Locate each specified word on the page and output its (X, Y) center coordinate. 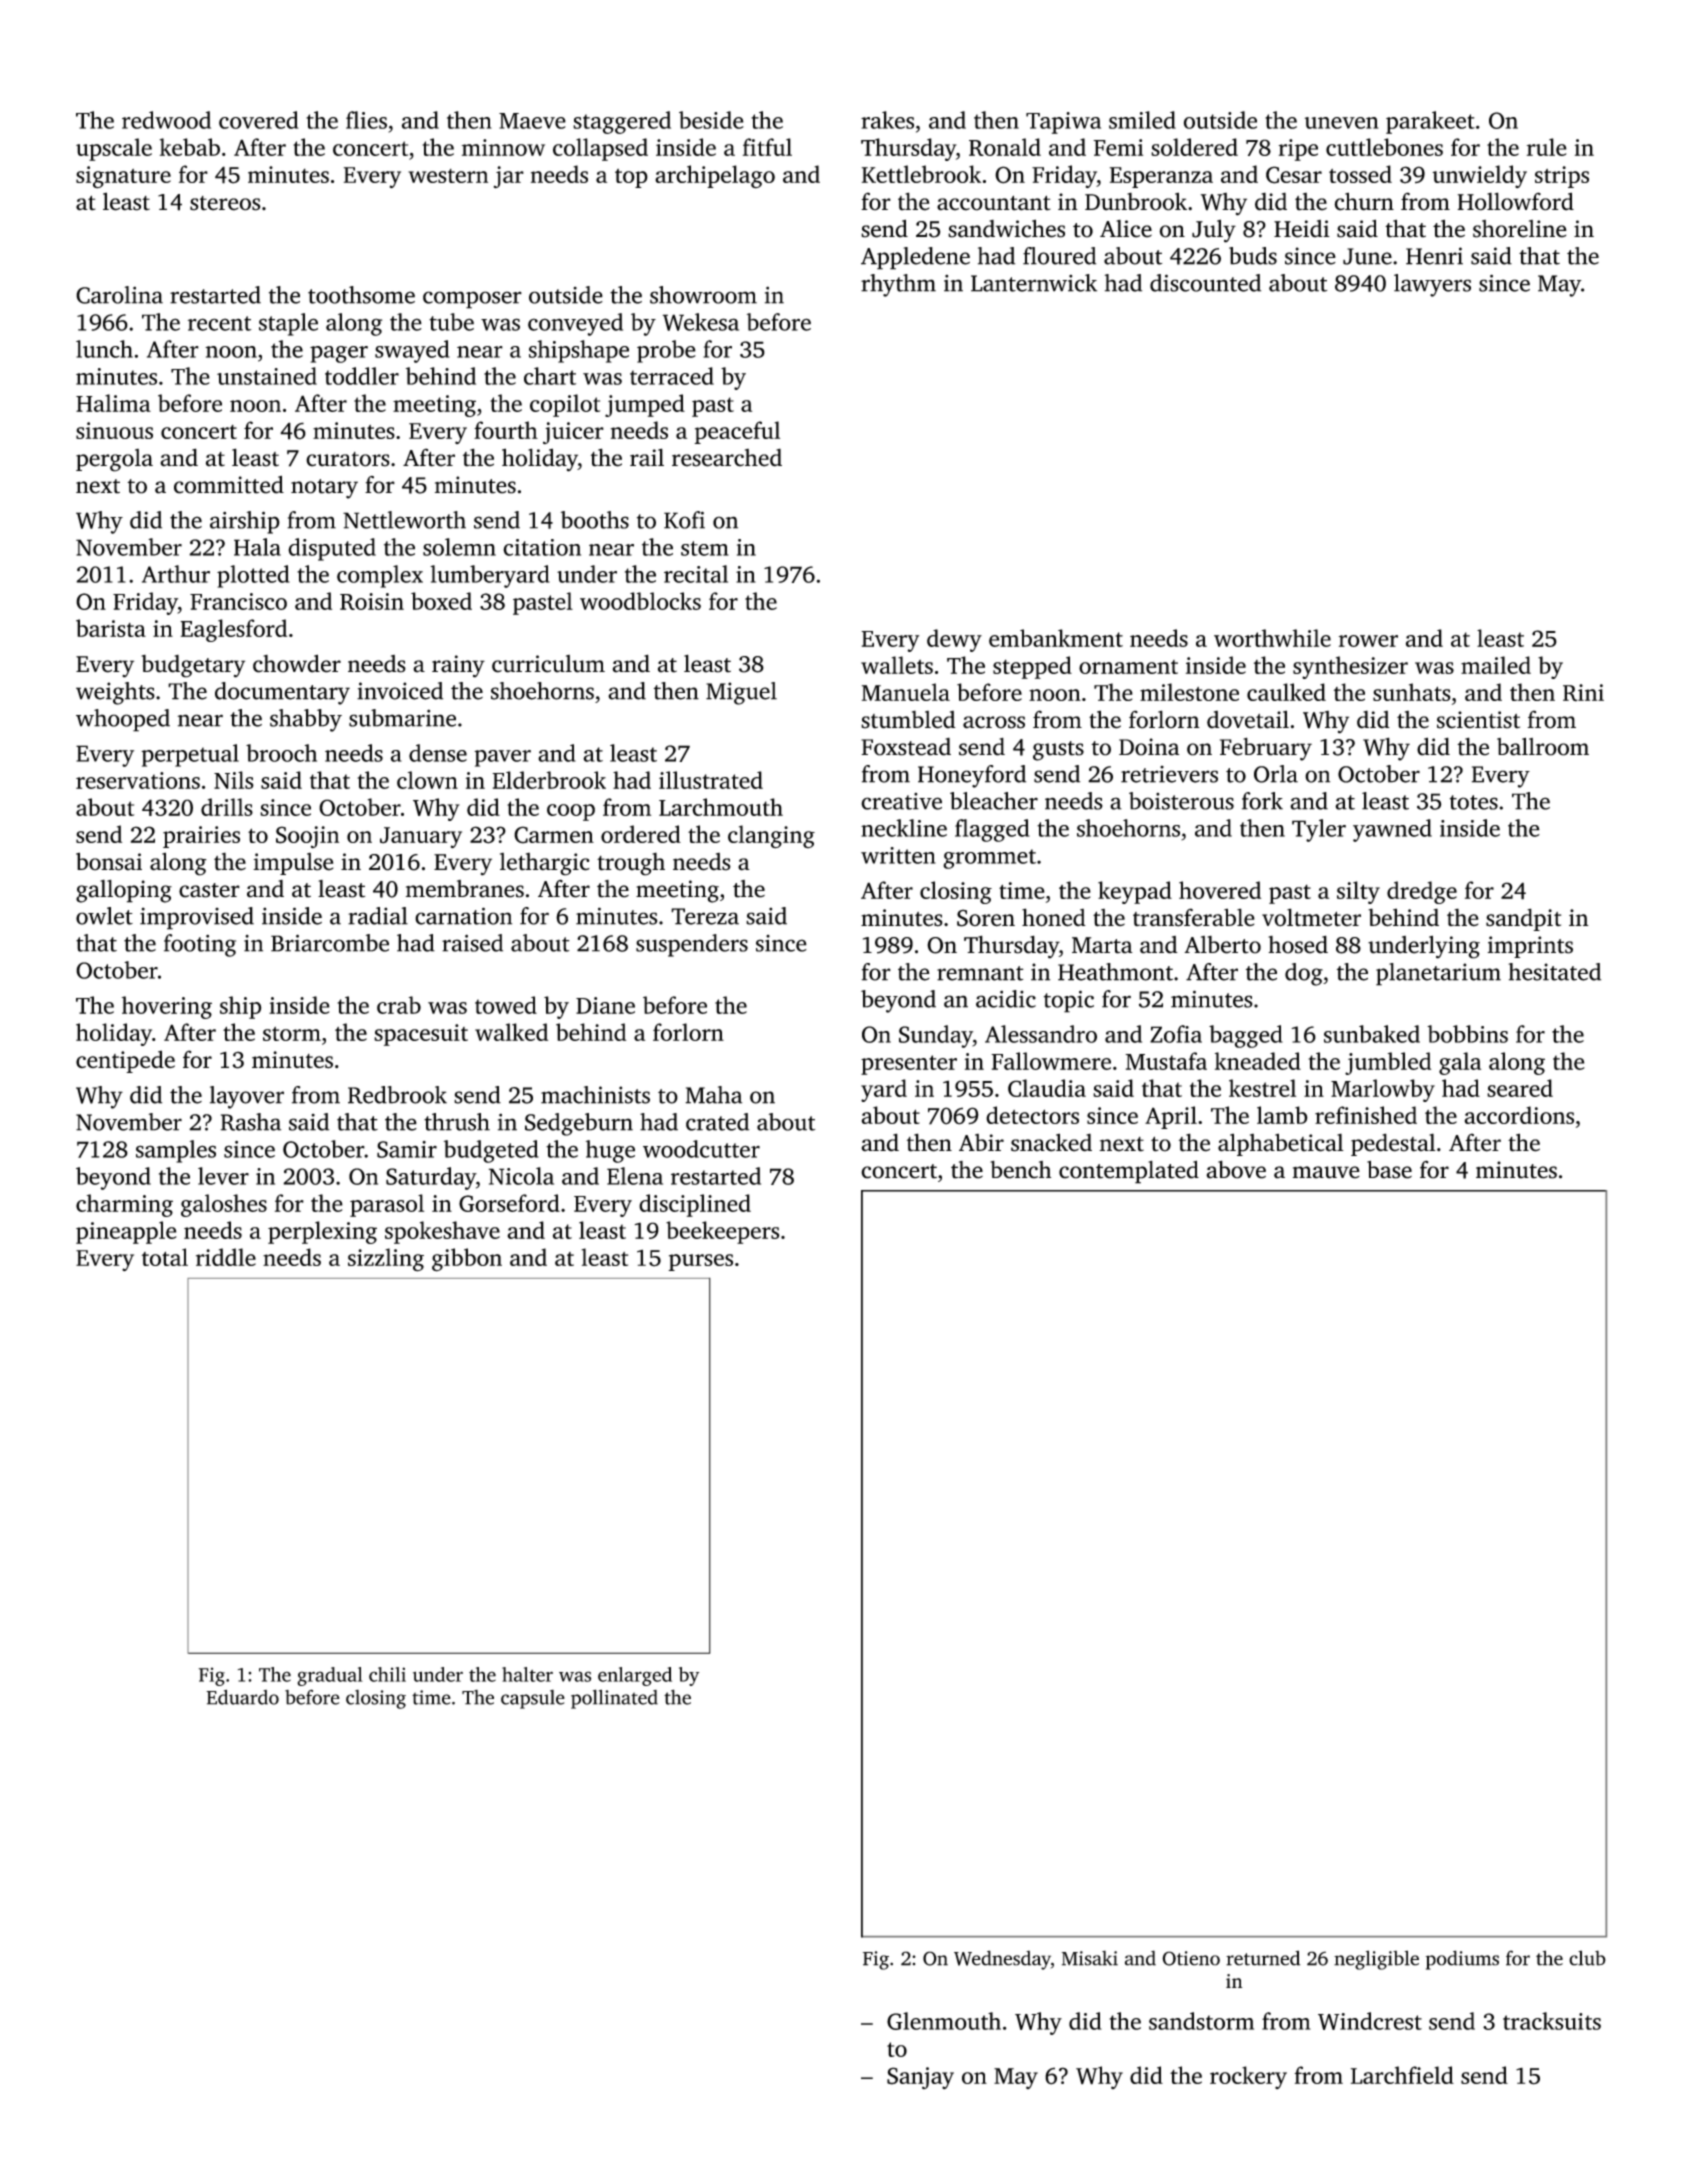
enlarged (635, 1676)
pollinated (614, 1699)
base (1389, 1169)
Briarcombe (330, 943)
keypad (1135, 892)
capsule (533, 1699)
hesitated (1554, 972)
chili (387, 1674)
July (1214, 231)
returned (1263, 1958)
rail (647, 457)
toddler (362, 376)
